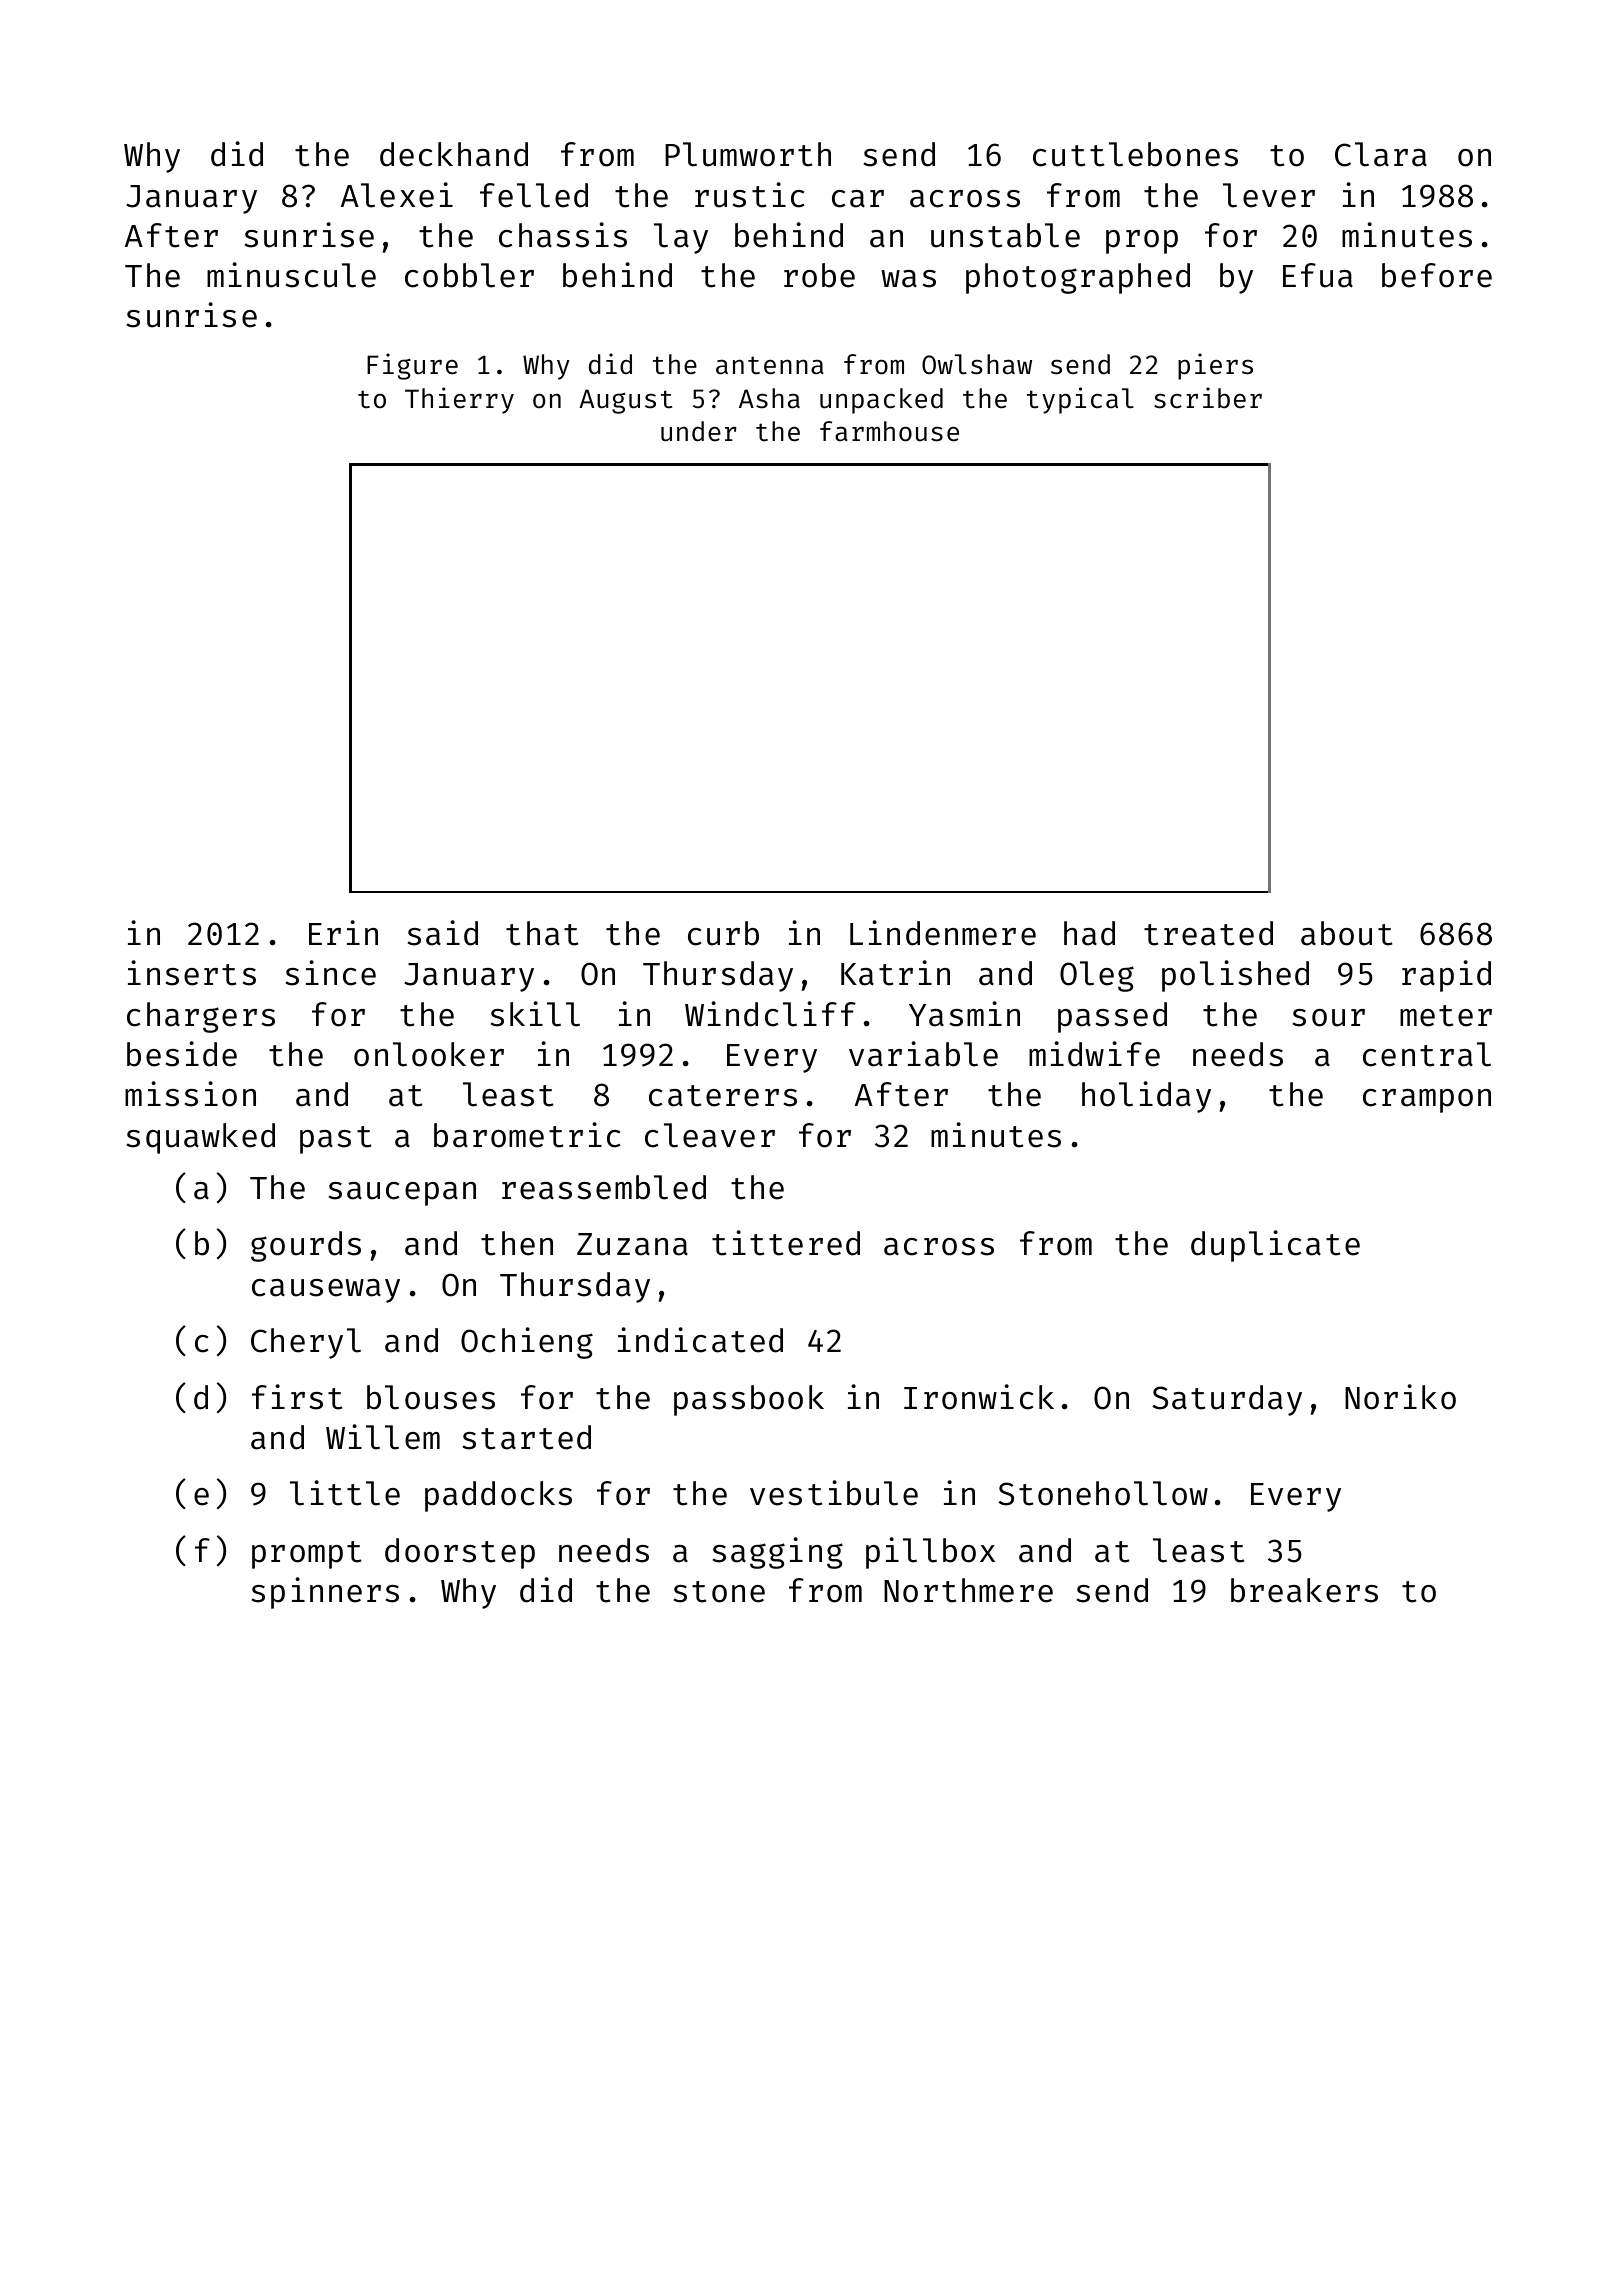 The width and height of the image is (1620, 2292). What do you see at coordinates (1005, 235) in the image?
I see `unstable` at bounding box center [1005, 235].
